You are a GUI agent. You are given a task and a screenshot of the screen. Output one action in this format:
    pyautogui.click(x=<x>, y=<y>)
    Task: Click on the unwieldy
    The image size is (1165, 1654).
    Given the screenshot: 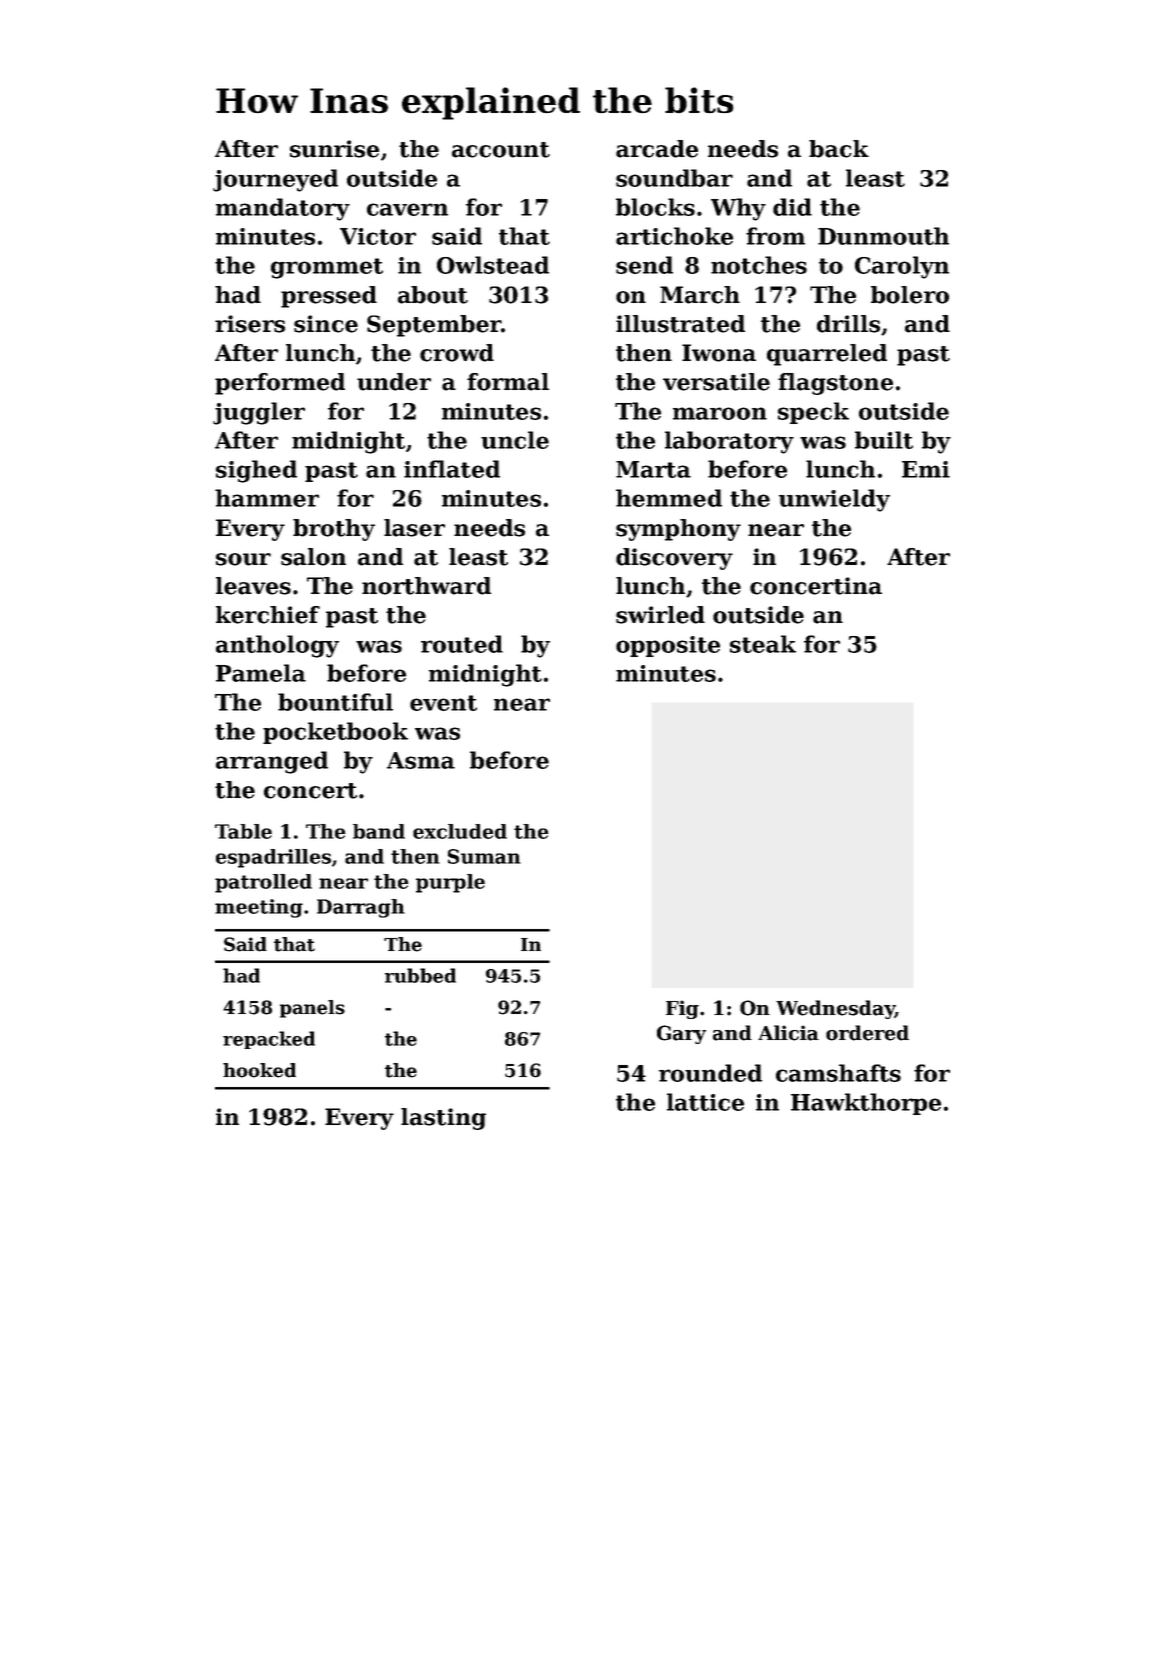 What is the action you would take?
    pyautogui.click(x=834, y=500)
